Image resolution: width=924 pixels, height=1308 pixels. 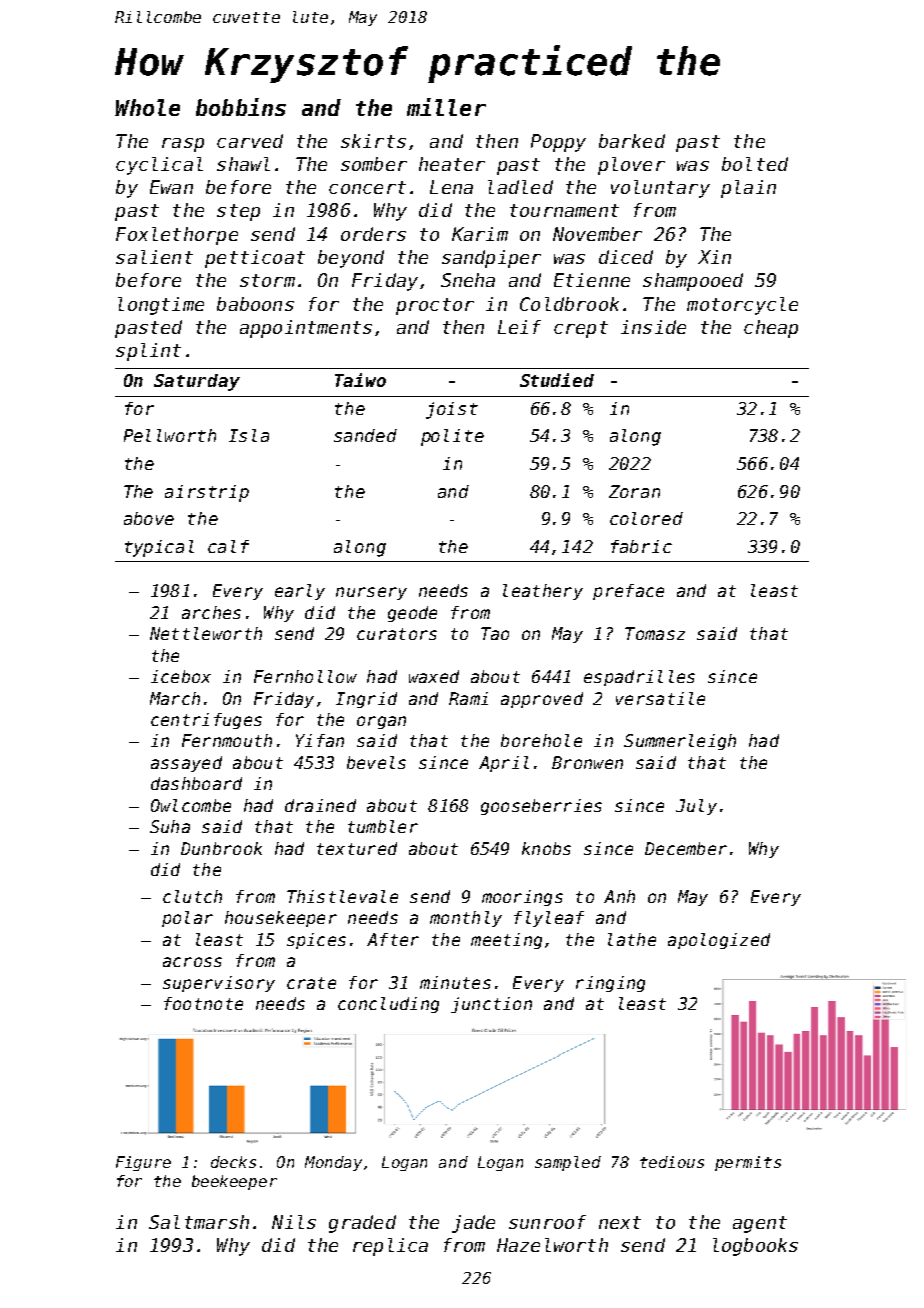 I want to click on leathery, so click(x=543, y=592).
